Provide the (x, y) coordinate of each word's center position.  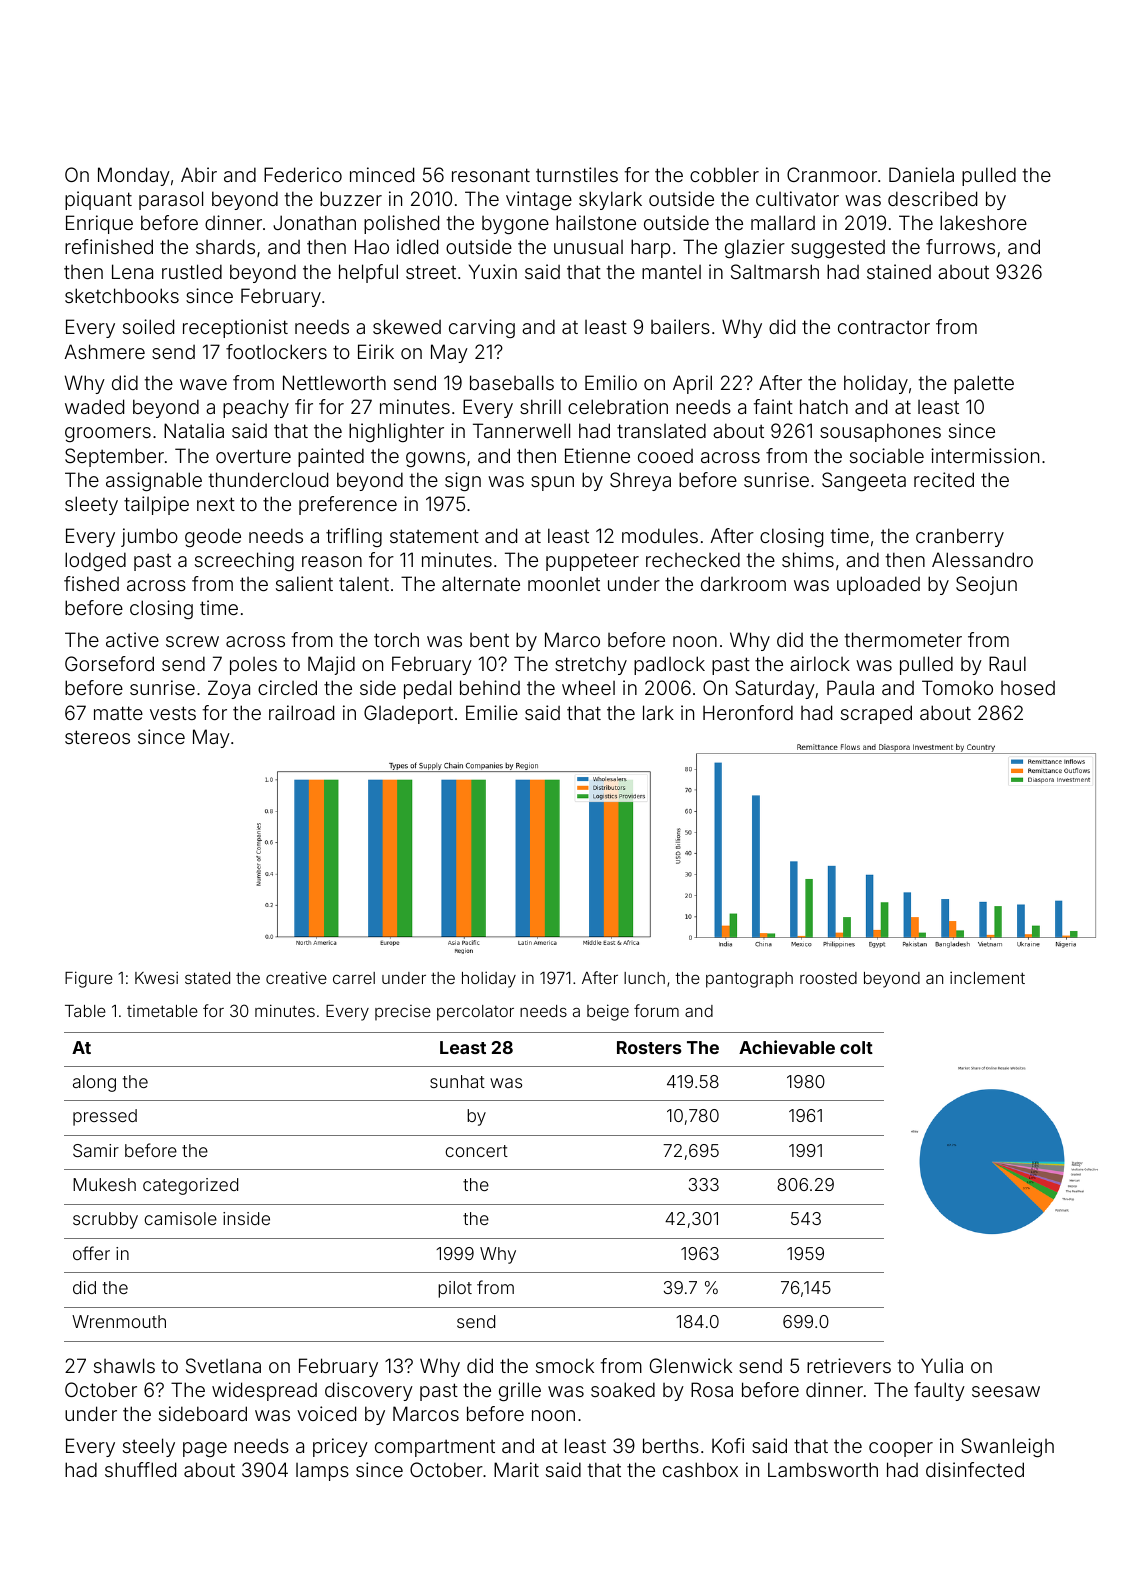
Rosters (649, 1047)
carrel (354, 978)
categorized (190, 1186)
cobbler (724, 174)
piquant (98, 200)
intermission (985, 455)
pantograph (749, 980)
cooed (665, 456)
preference (348, 505)
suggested (838, 249)
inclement (987, 977)
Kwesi (156, 977)
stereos (97, 737)
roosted (828, 978)
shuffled (140, 1469)
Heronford (748, 712)
